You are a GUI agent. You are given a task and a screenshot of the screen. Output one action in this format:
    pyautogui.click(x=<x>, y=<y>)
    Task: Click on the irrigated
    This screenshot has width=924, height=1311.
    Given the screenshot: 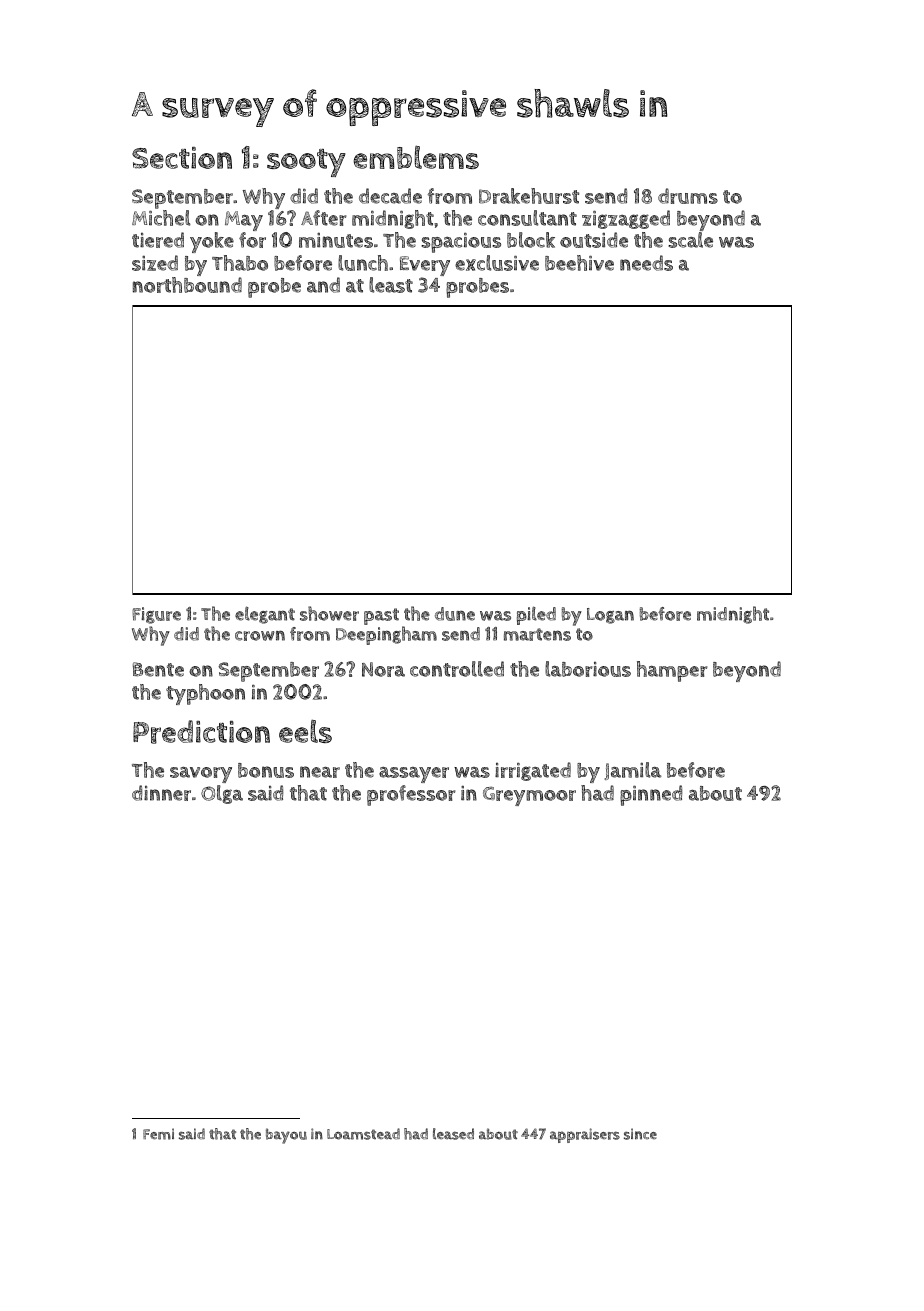 What is the action you would take?
    pyautogui.click(x=533, y=771)
